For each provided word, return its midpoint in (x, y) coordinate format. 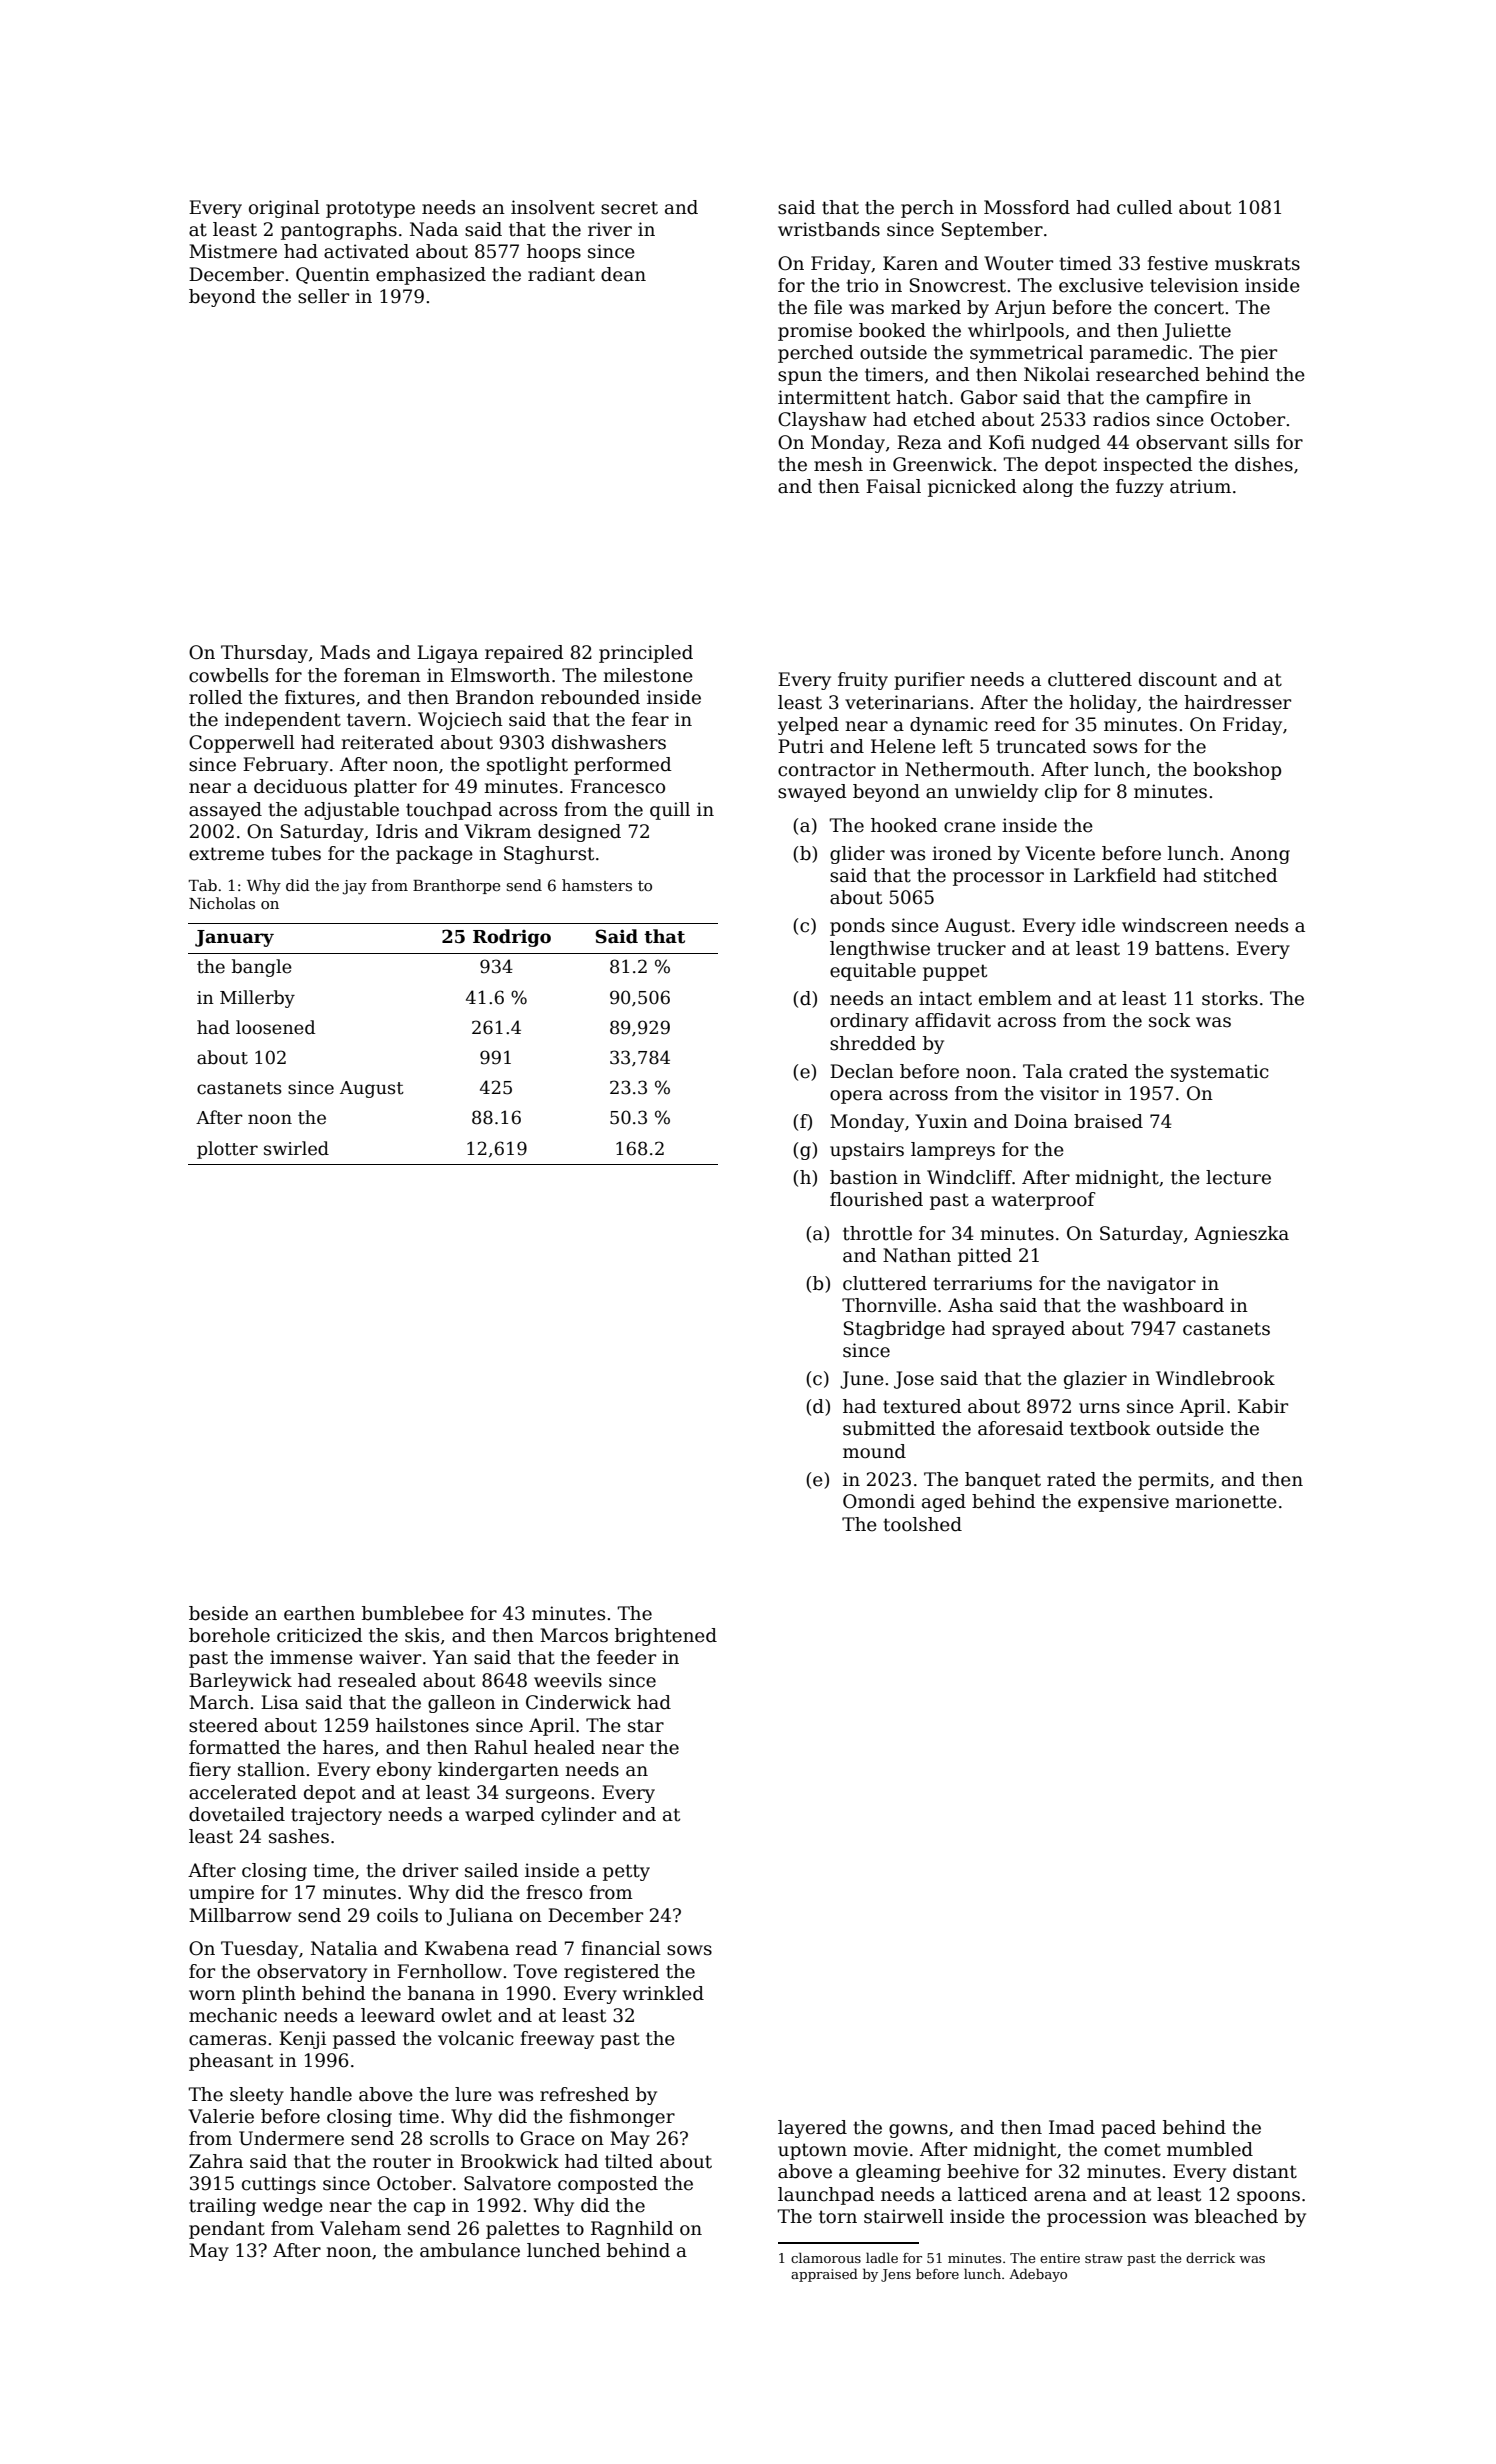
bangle (262, 968)
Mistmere (233, 251)
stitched (1241, 875)
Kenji (302, 2040)
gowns (918, 2131)
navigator (1151, 1285)
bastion (864, 1177)
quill (670, 811)
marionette (1226, 1501)
